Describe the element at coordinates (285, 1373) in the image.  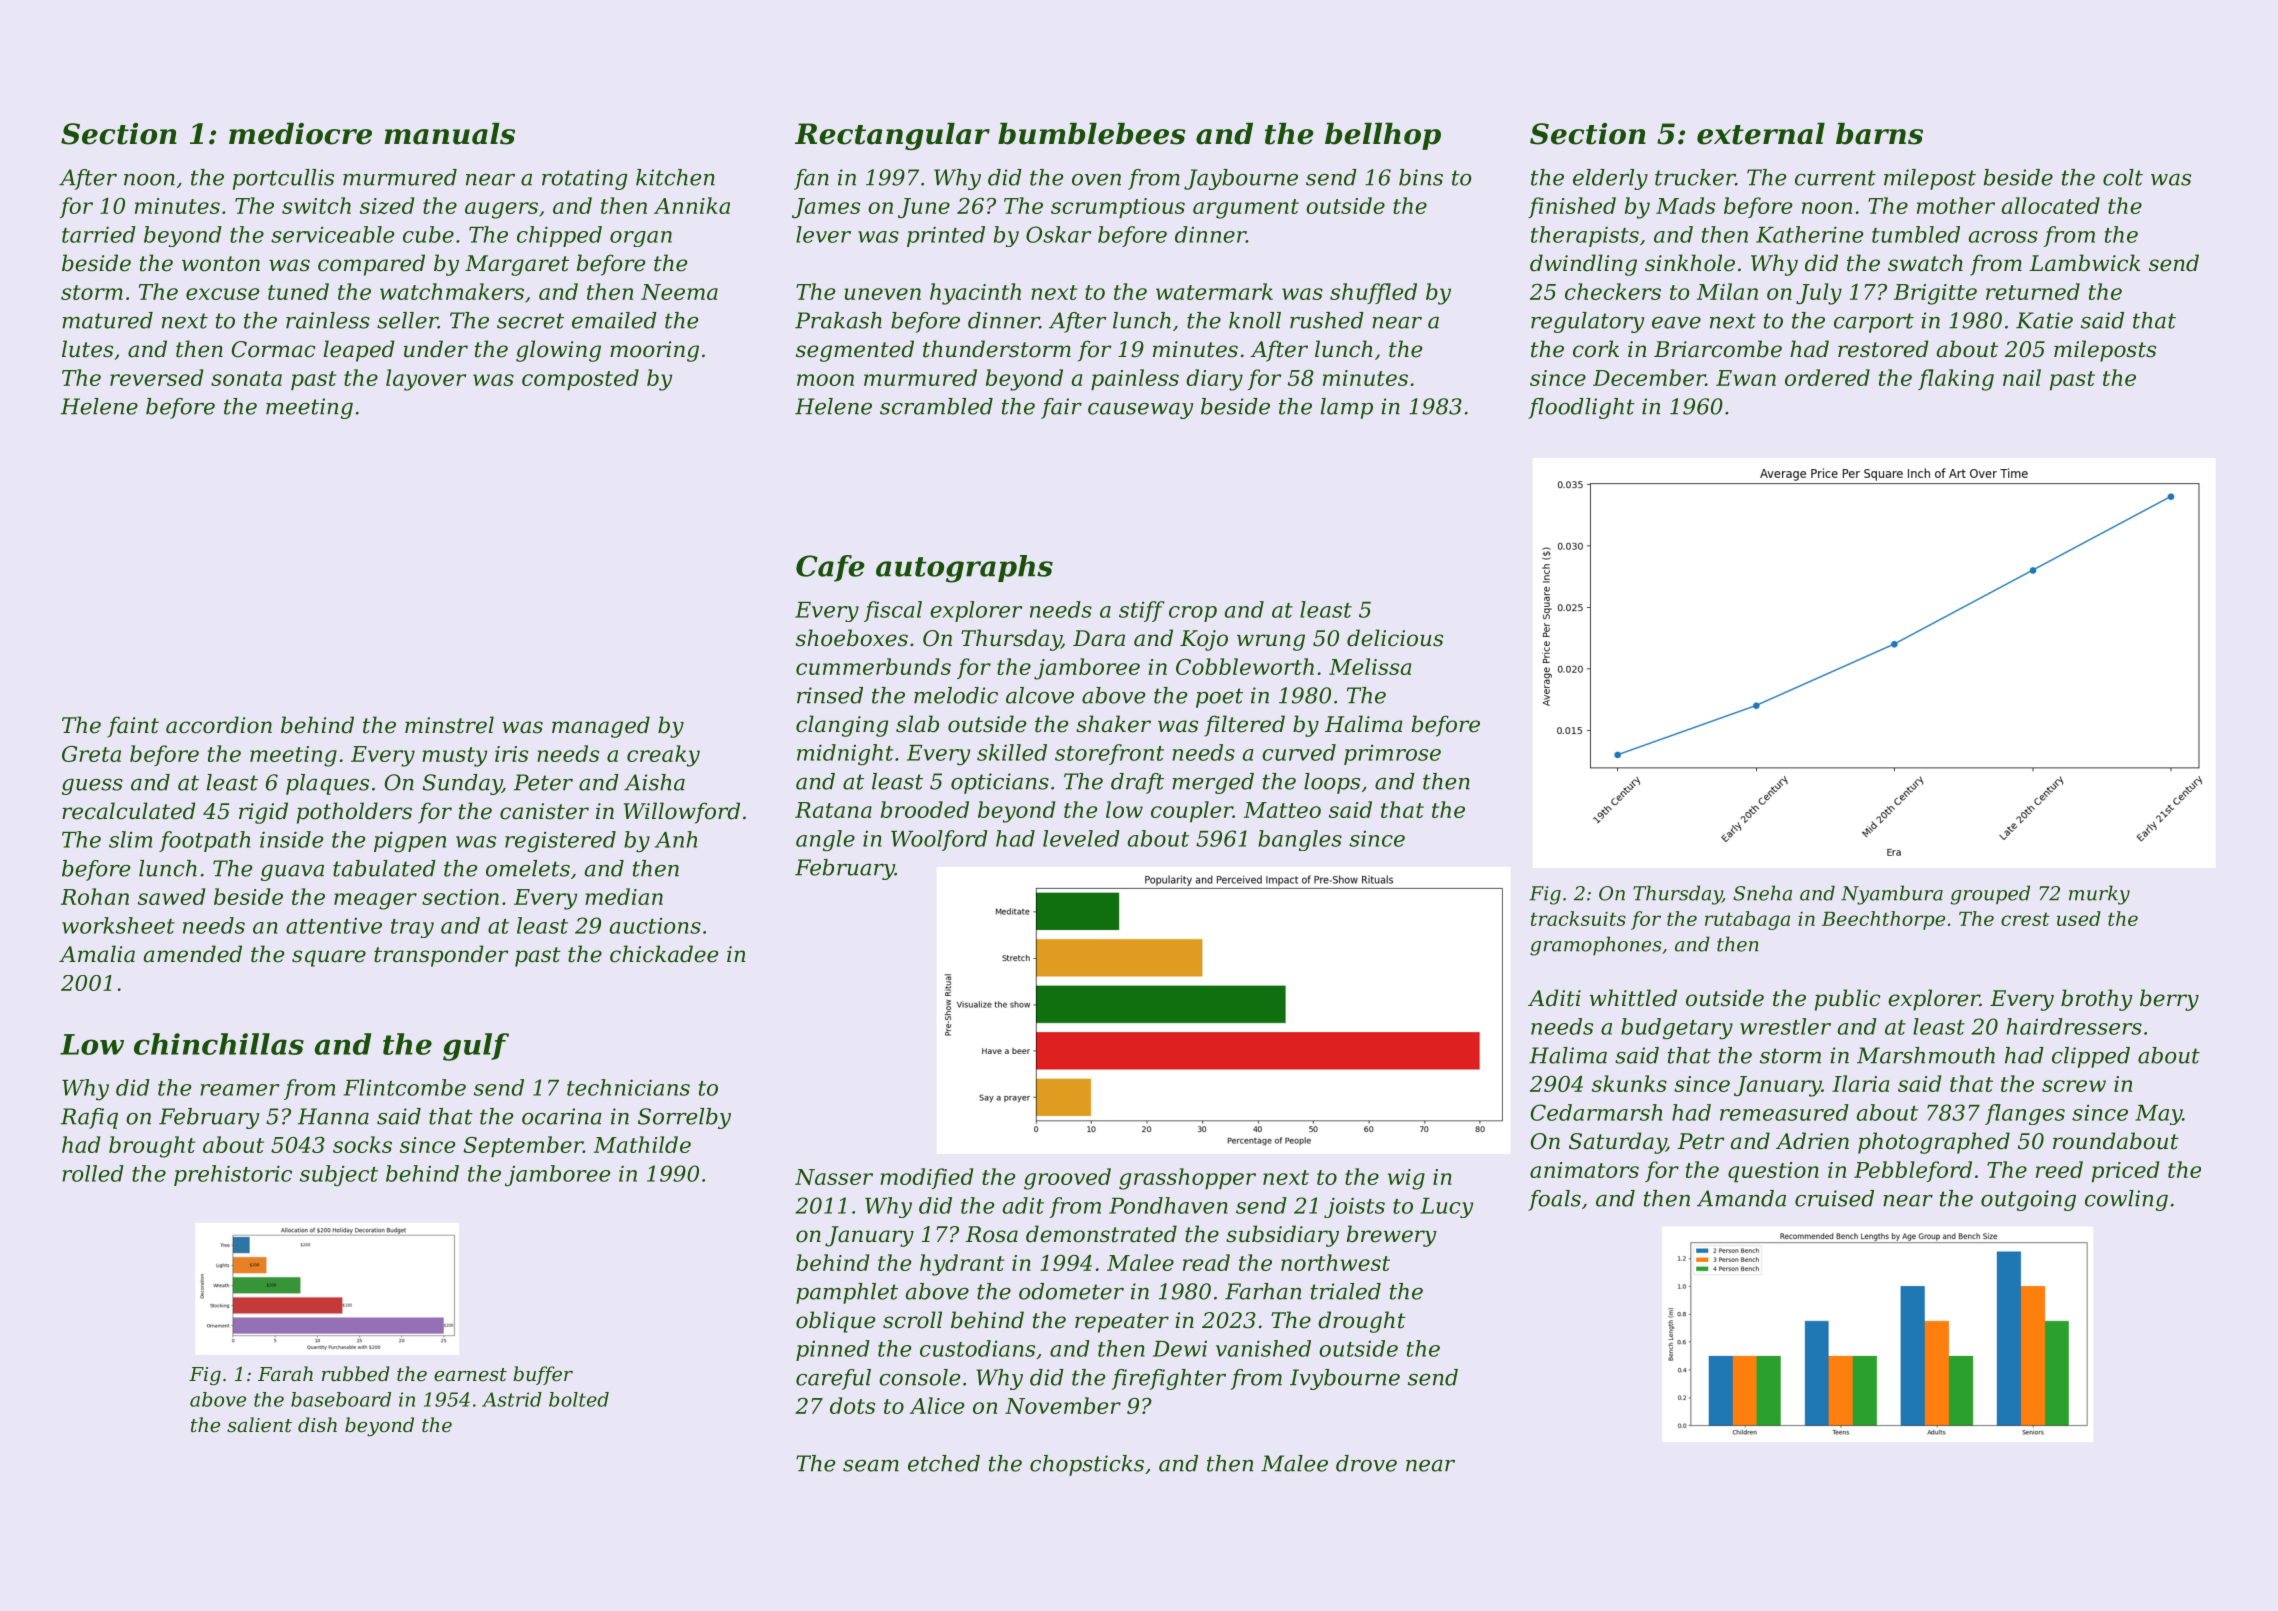
I see `Farah` at that location.
